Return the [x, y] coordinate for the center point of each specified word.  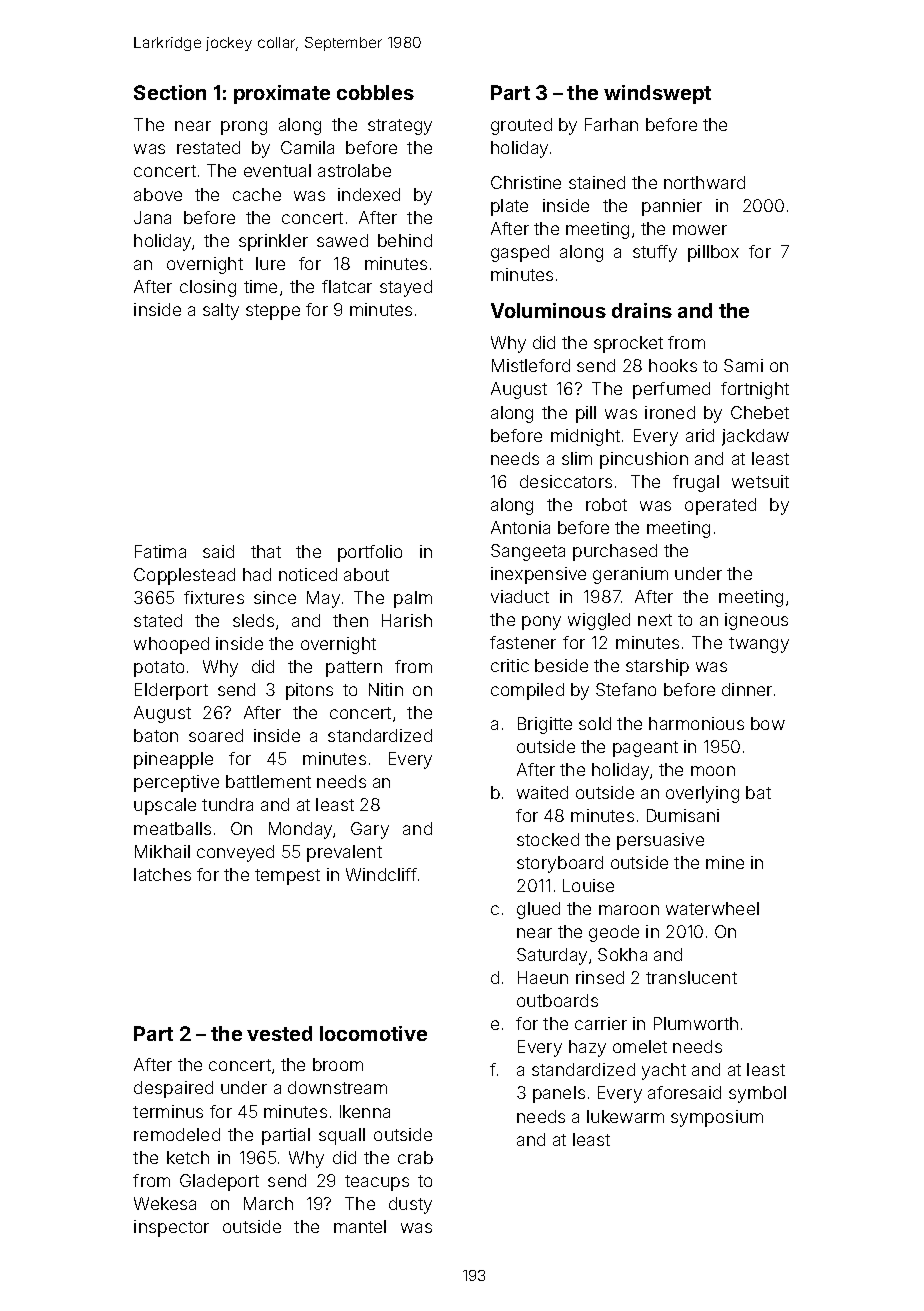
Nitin [386, 689]
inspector [171, 1228]
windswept [657, 94]
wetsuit [760, 481]
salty [221, 311]
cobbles [375, 92]
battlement [268, 781]
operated [720, 506]
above [158, 194]
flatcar [347, 286]
